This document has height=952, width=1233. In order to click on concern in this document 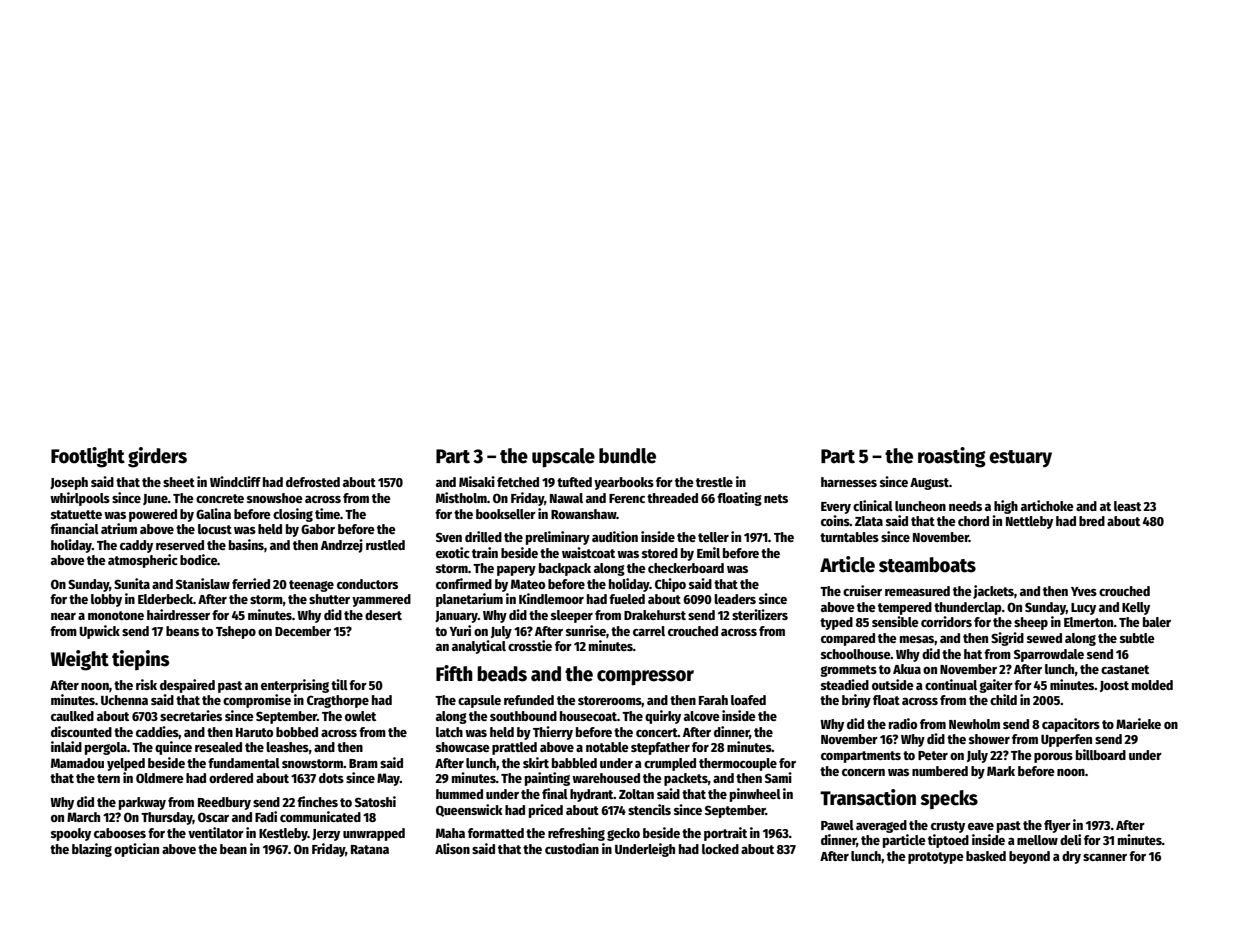, I will do `click(863, 772)`.
